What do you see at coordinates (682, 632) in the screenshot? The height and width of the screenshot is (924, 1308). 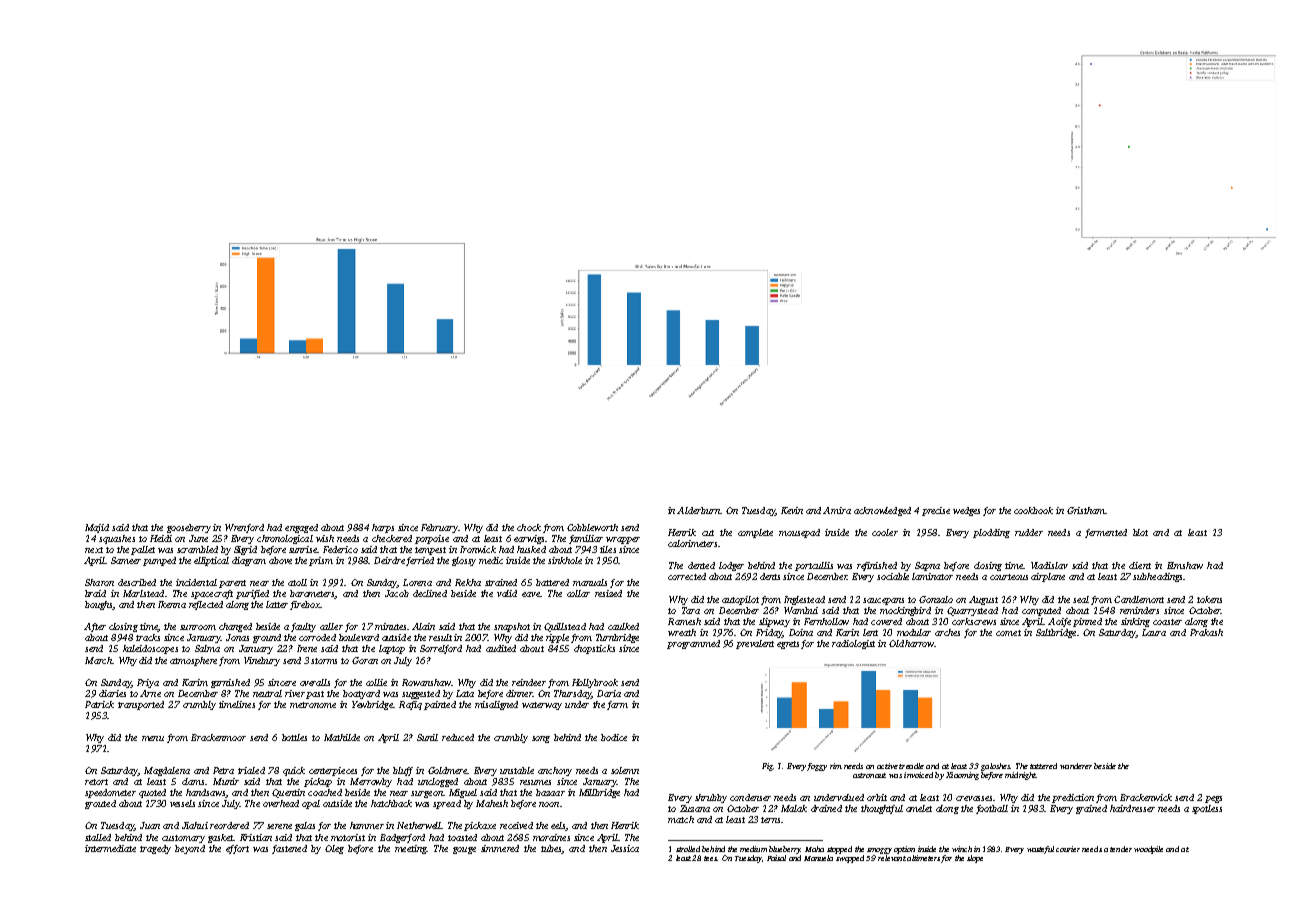 I see `wreath` at bounding box center [682, 632].
